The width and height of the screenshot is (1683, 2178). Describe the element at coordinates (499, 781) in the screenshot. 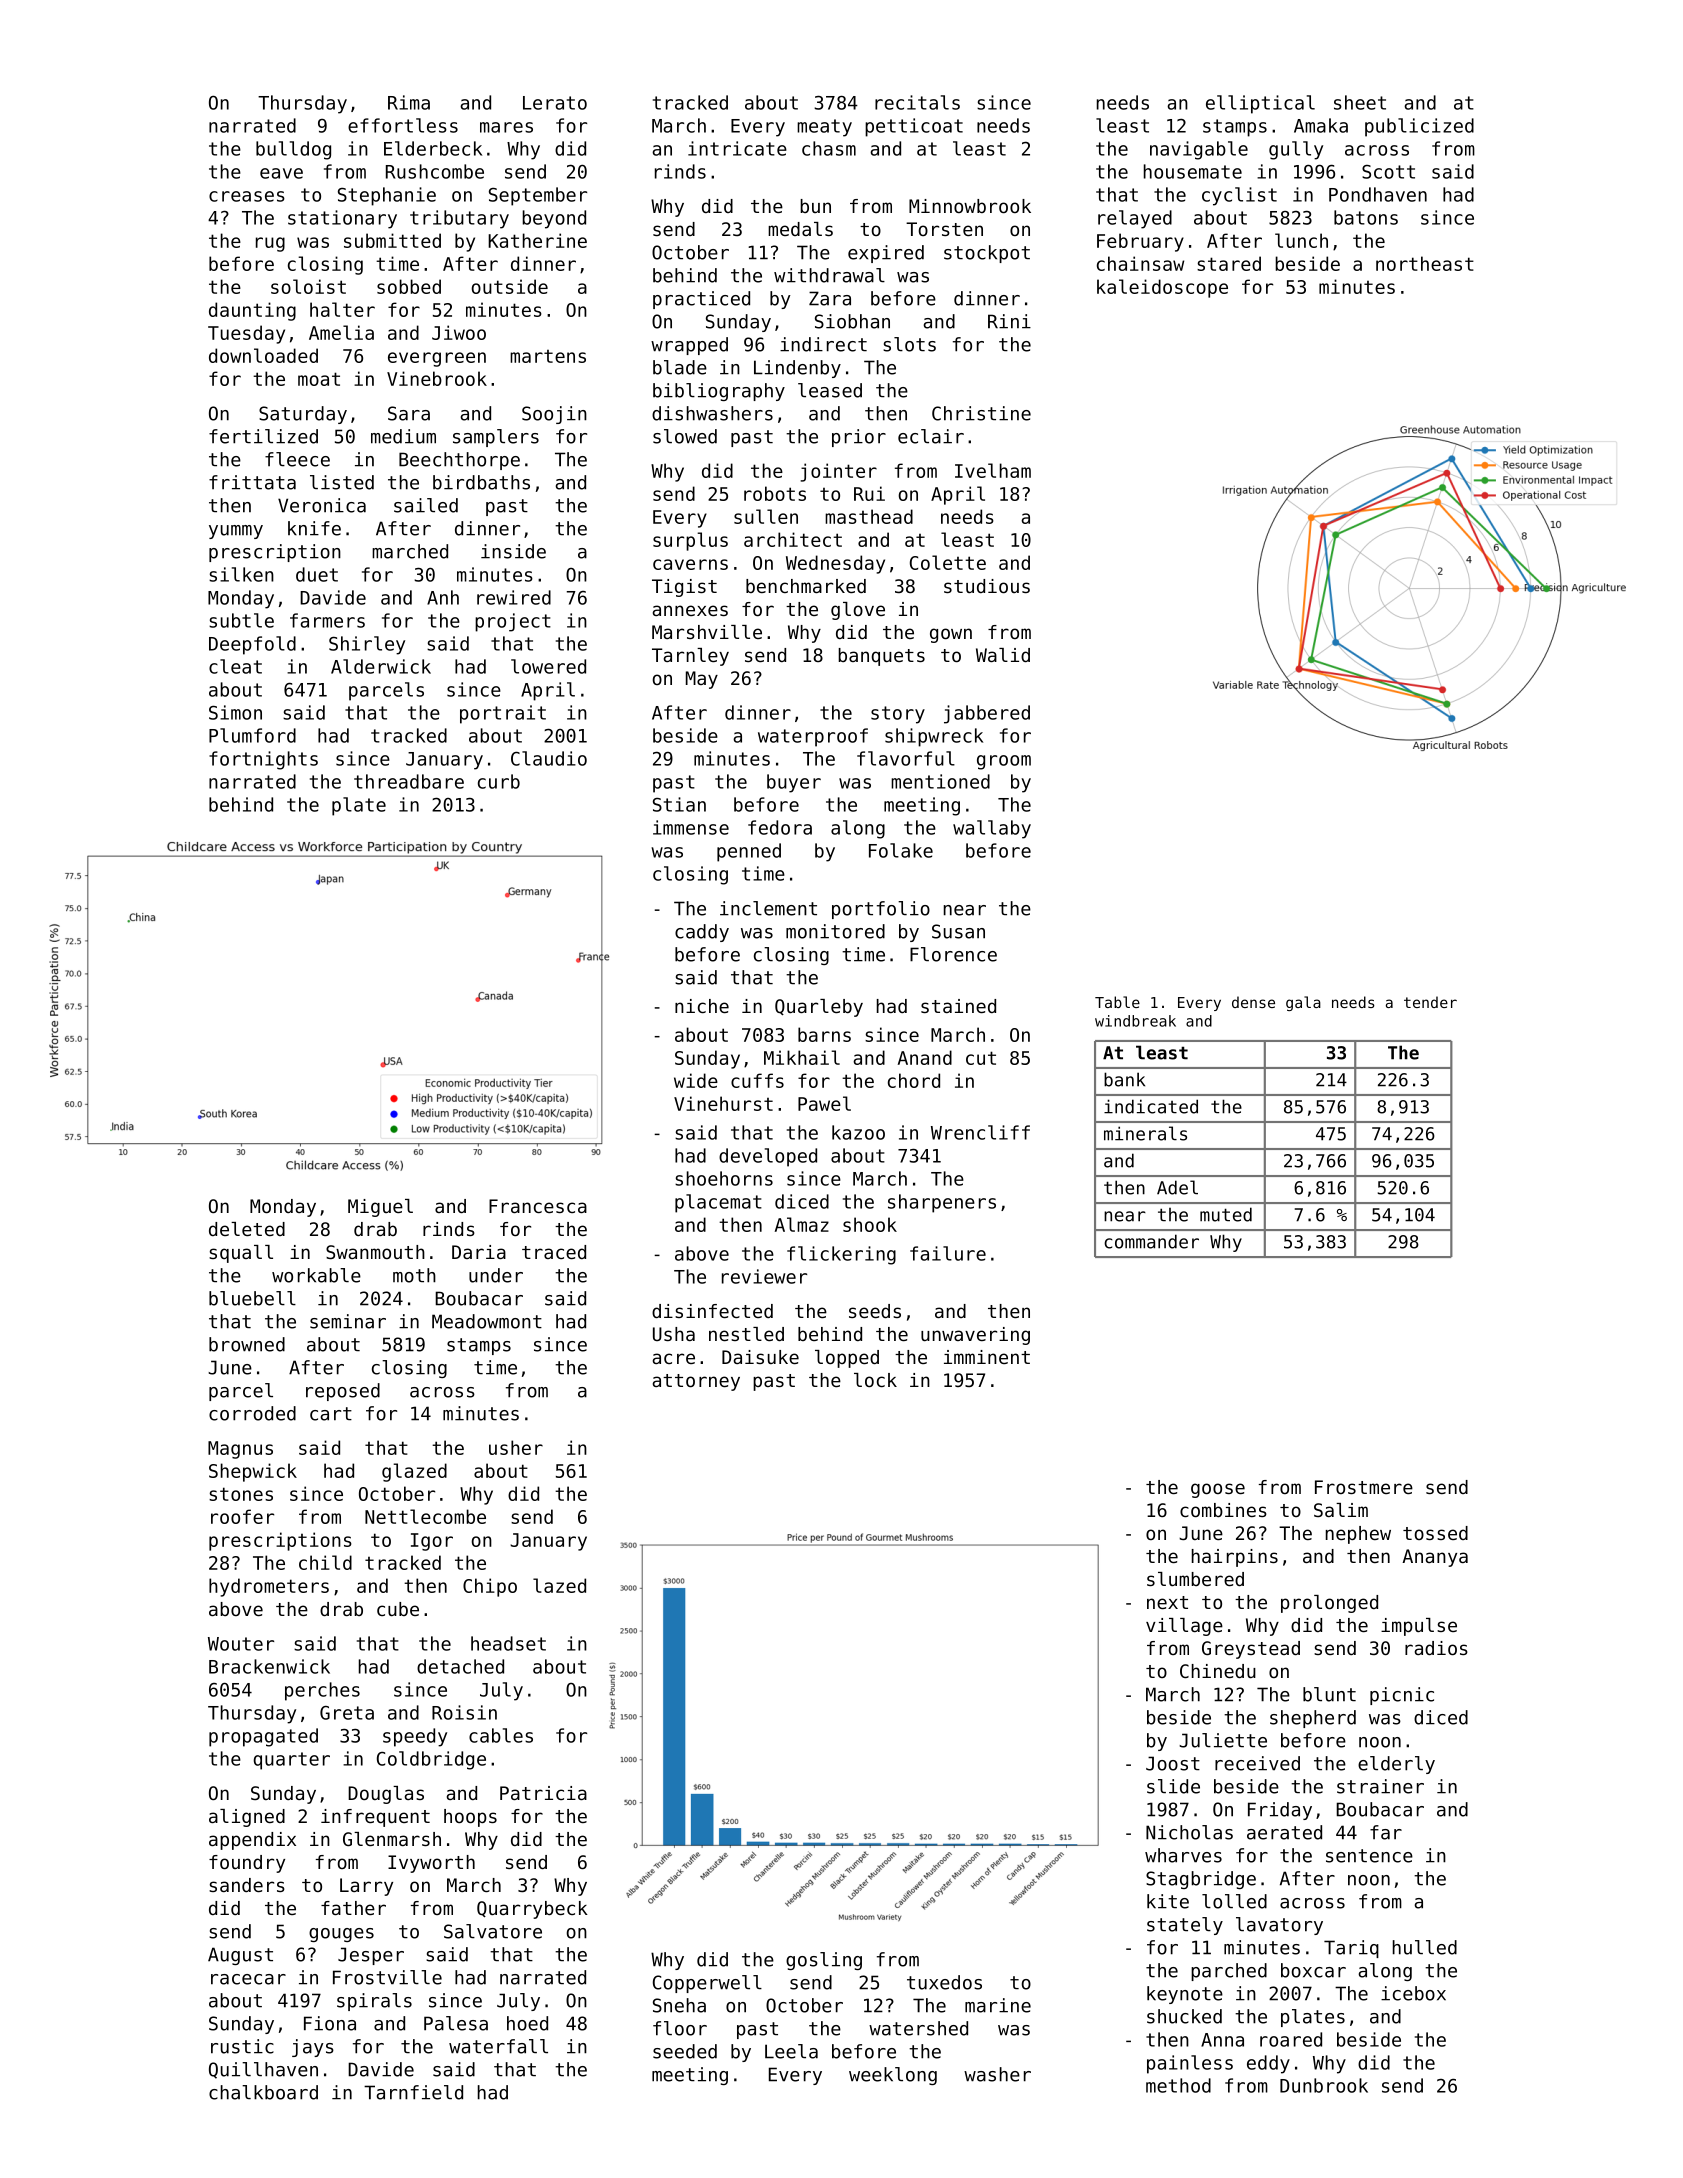

I see `curb` at that location.
